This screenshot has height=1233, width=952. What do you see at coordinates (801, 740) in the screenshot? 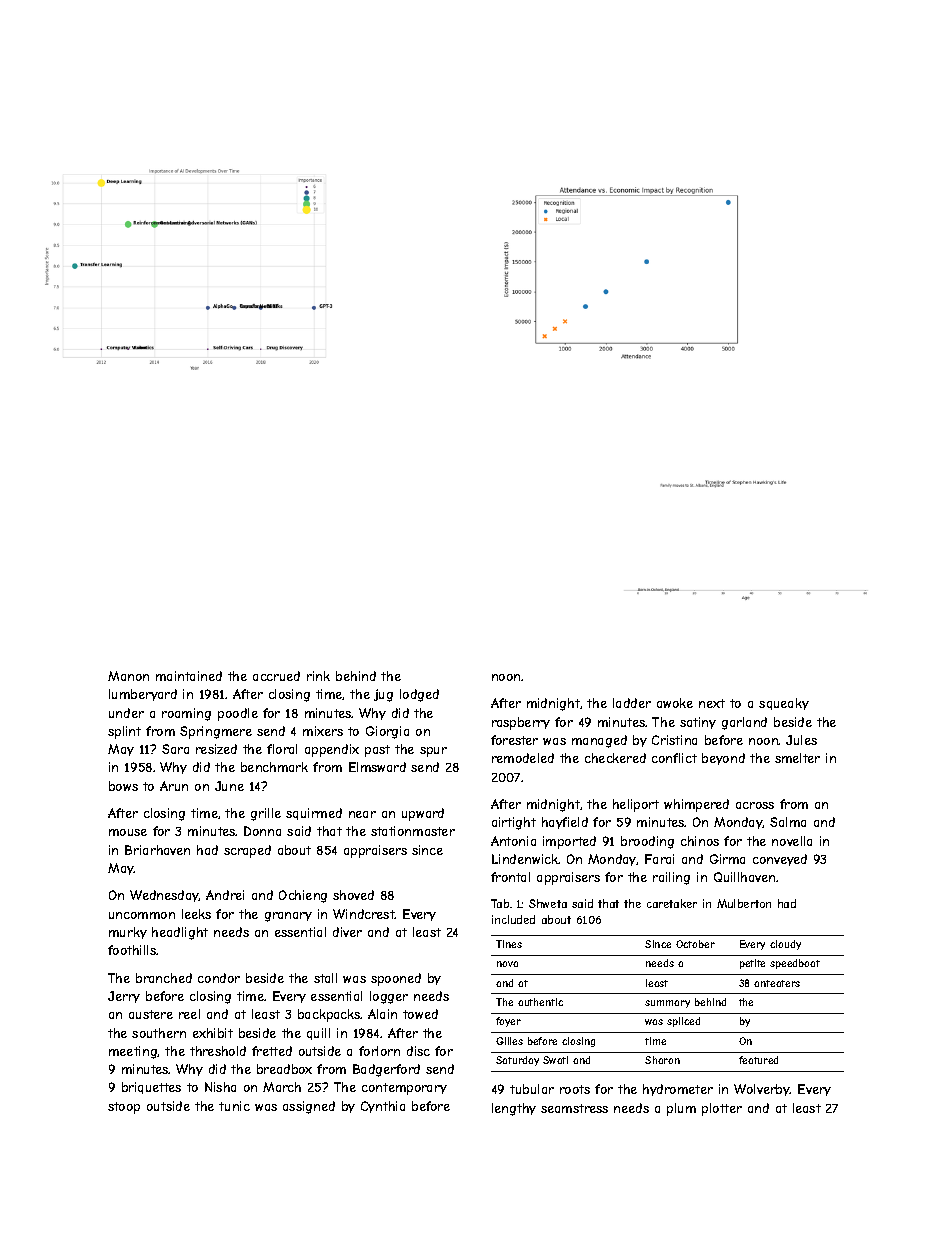
I see `Jules` at bounding box center [801, 740].
